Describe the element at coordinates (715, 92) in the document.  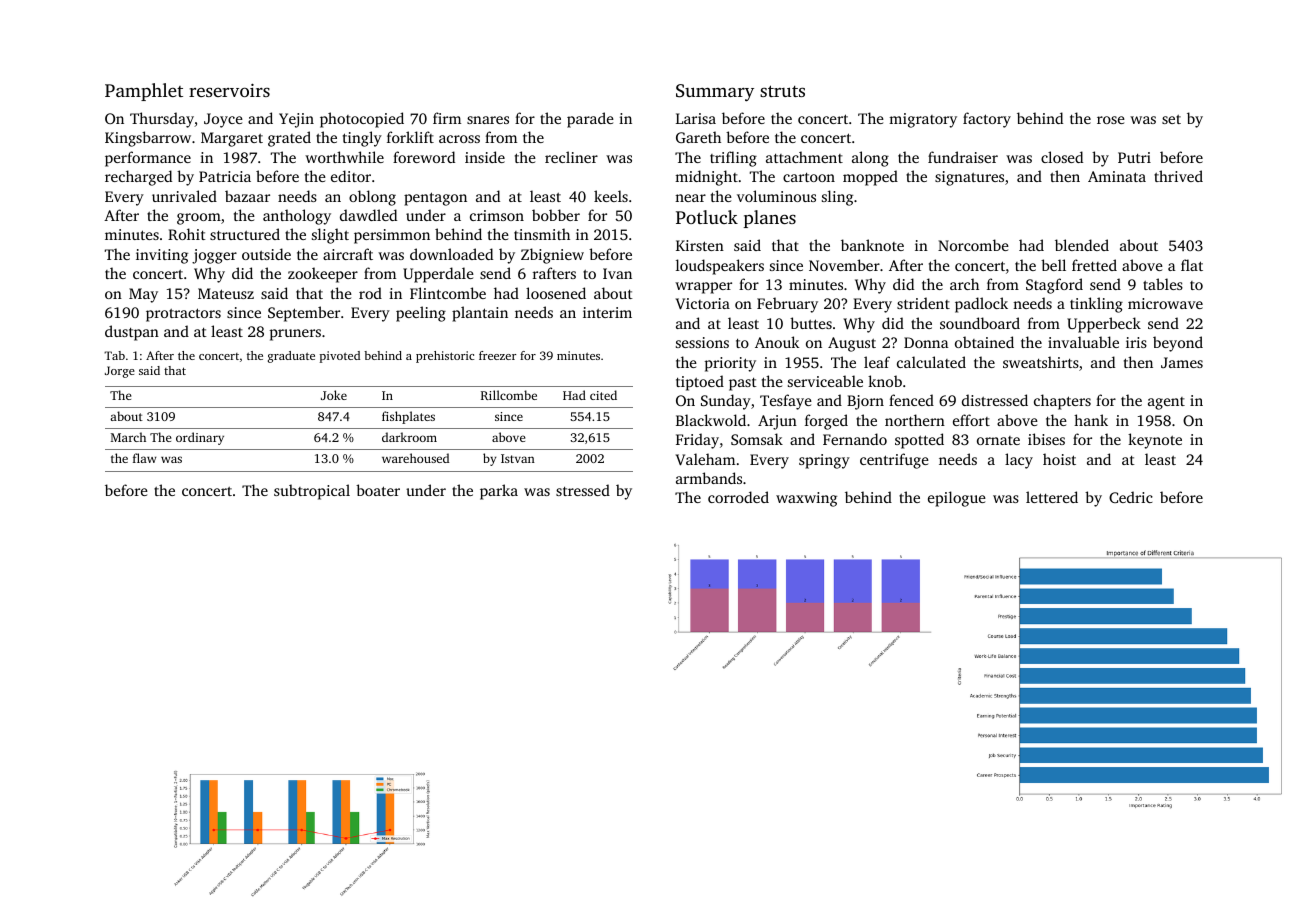
I see `Summary` at that location.
